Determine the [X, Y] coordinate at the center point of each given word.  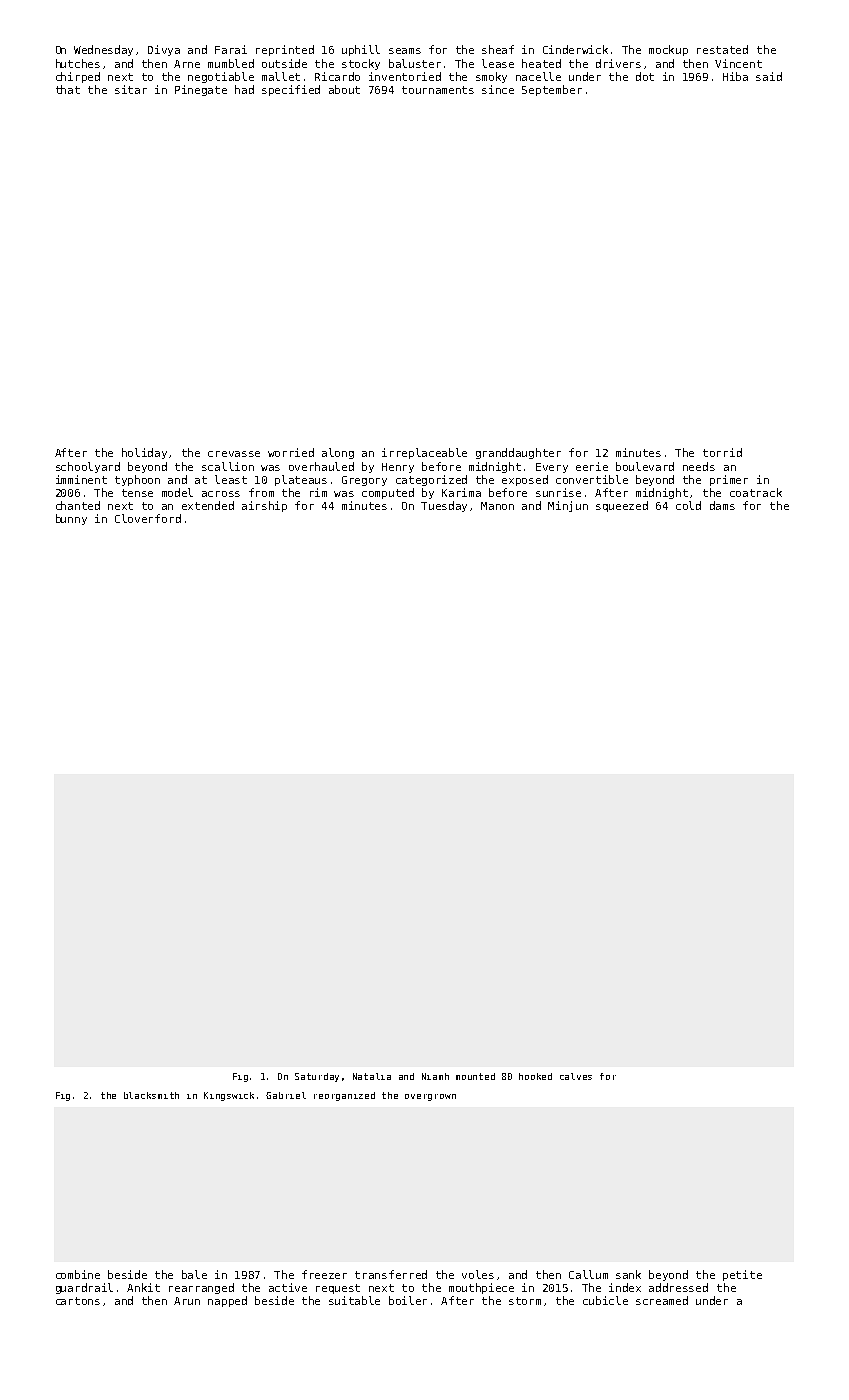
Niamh [435, 1076]
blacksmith [151, 1095]
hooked [535, 1076]
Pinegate [201, 90]
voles [478, 1274]
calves [576, 1076]
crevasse [234, 454]
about [344, 89]
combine [78, 1274]
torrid [722, 452]
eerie [592, 466]
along [338, 453]
